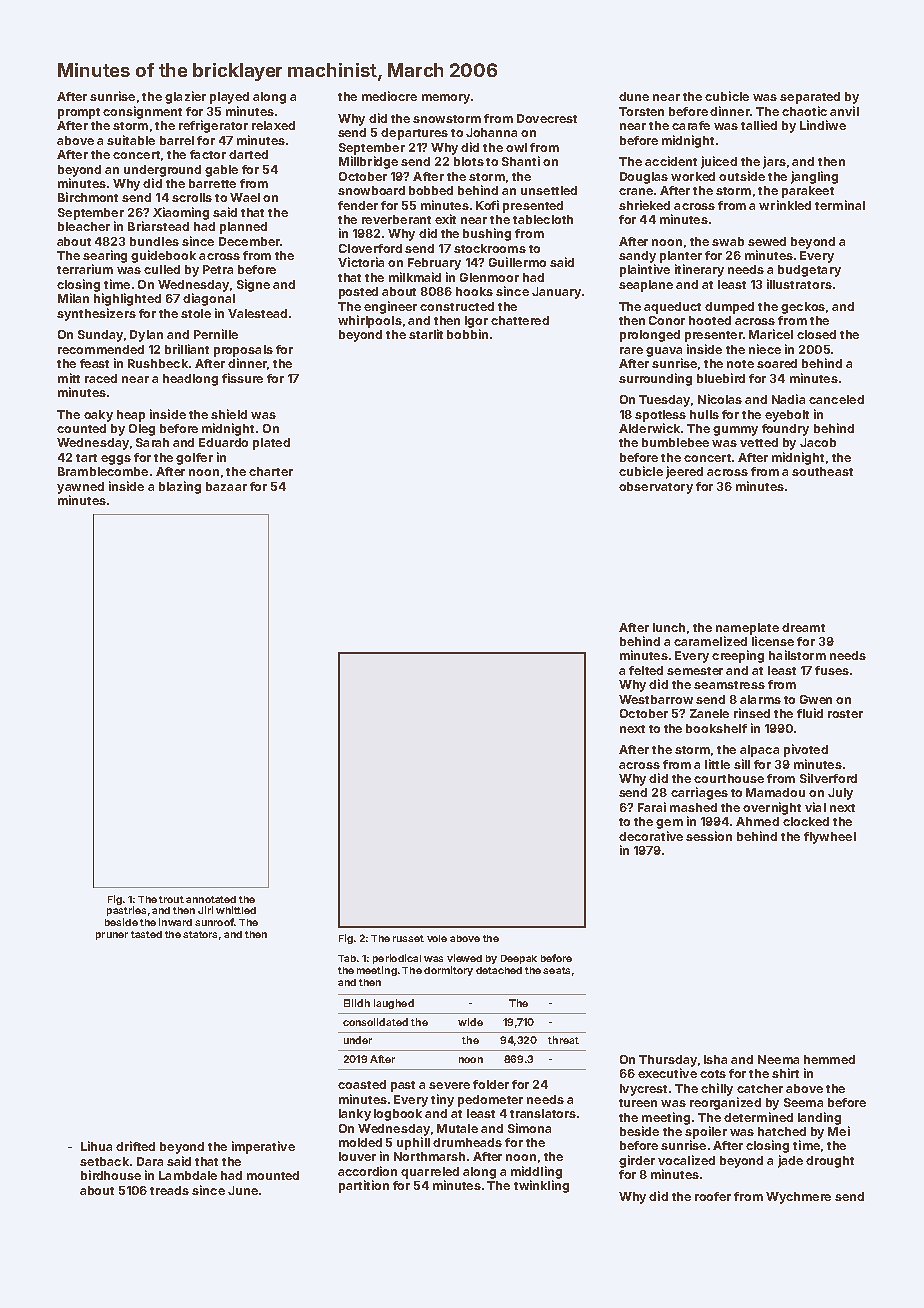  I want to click on roofer, so click(713, 1196).
